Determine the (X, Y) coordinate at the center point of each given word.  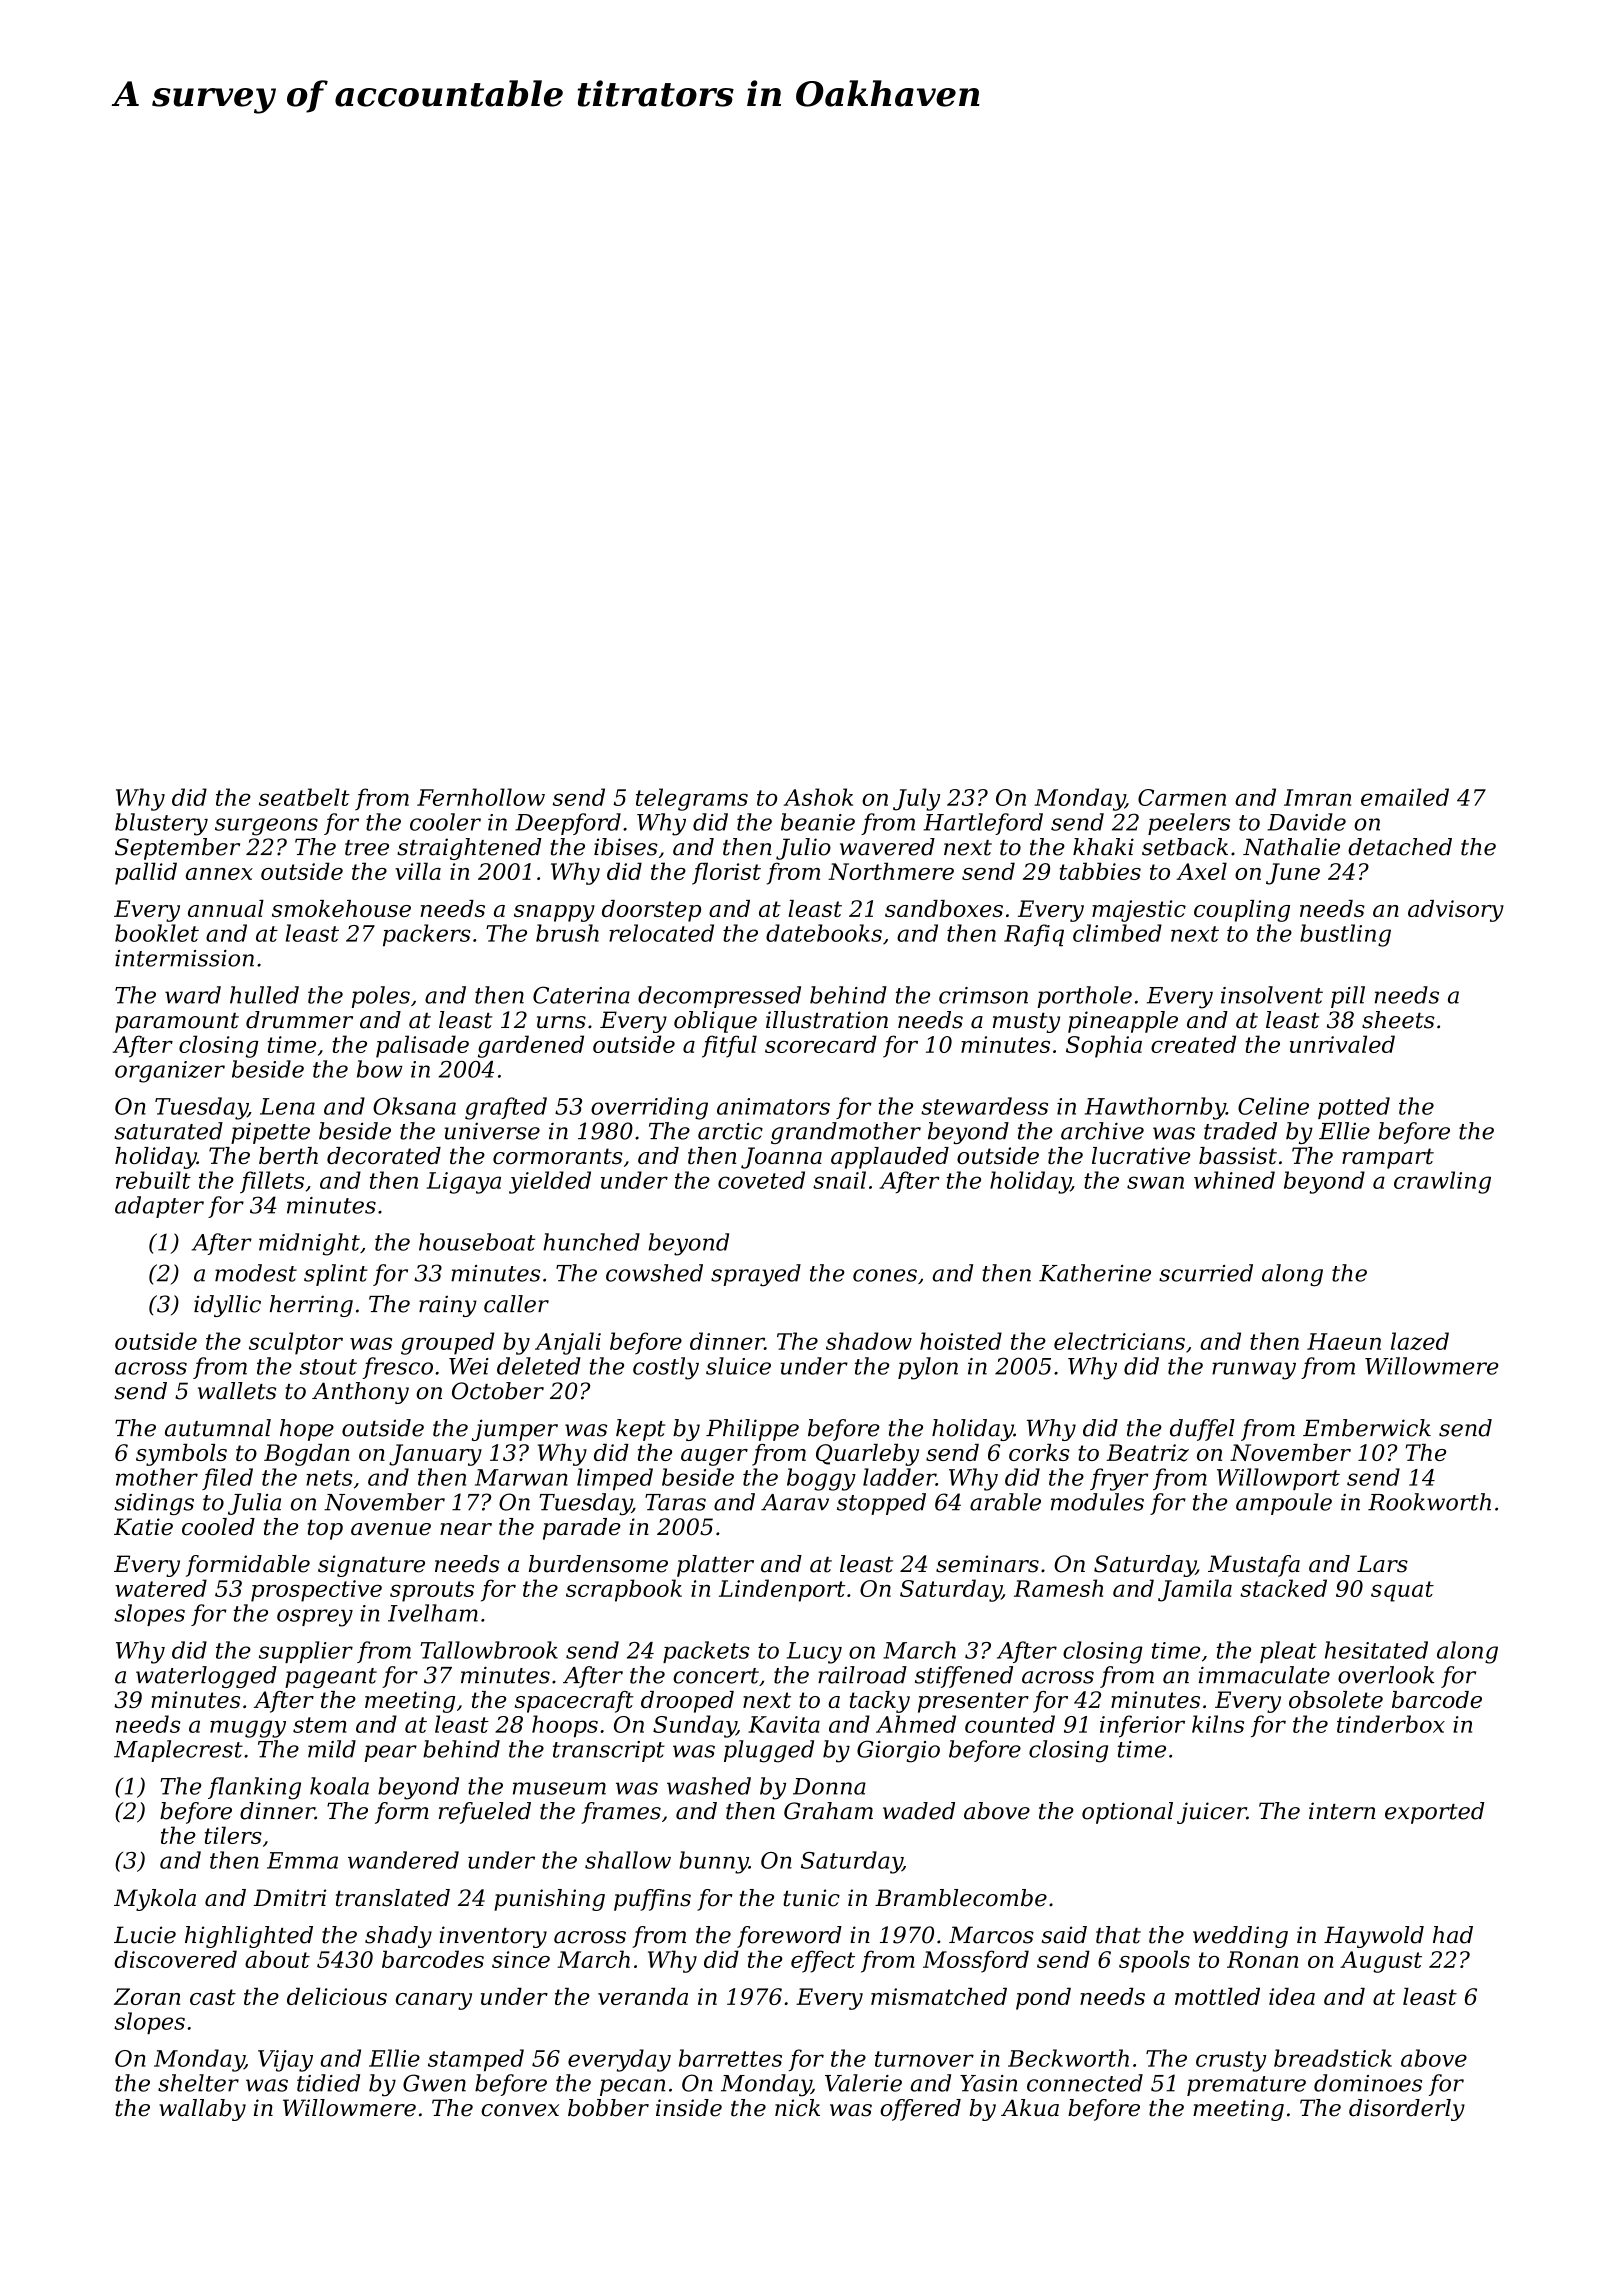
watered (161, 1588)
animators (773, 1106)
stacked (1283, 1588)
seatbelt (304, 797)
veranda (643, 1996)
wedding (1240, 1937)
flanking (254, 1788)
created (1193, 1044)
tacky (880, 1702)
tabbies (1100, 871)
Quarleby (867, 1455)
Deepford (568, 824)
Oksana (414, 1106)
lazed (1420, 1341)
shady (398, 1937)
